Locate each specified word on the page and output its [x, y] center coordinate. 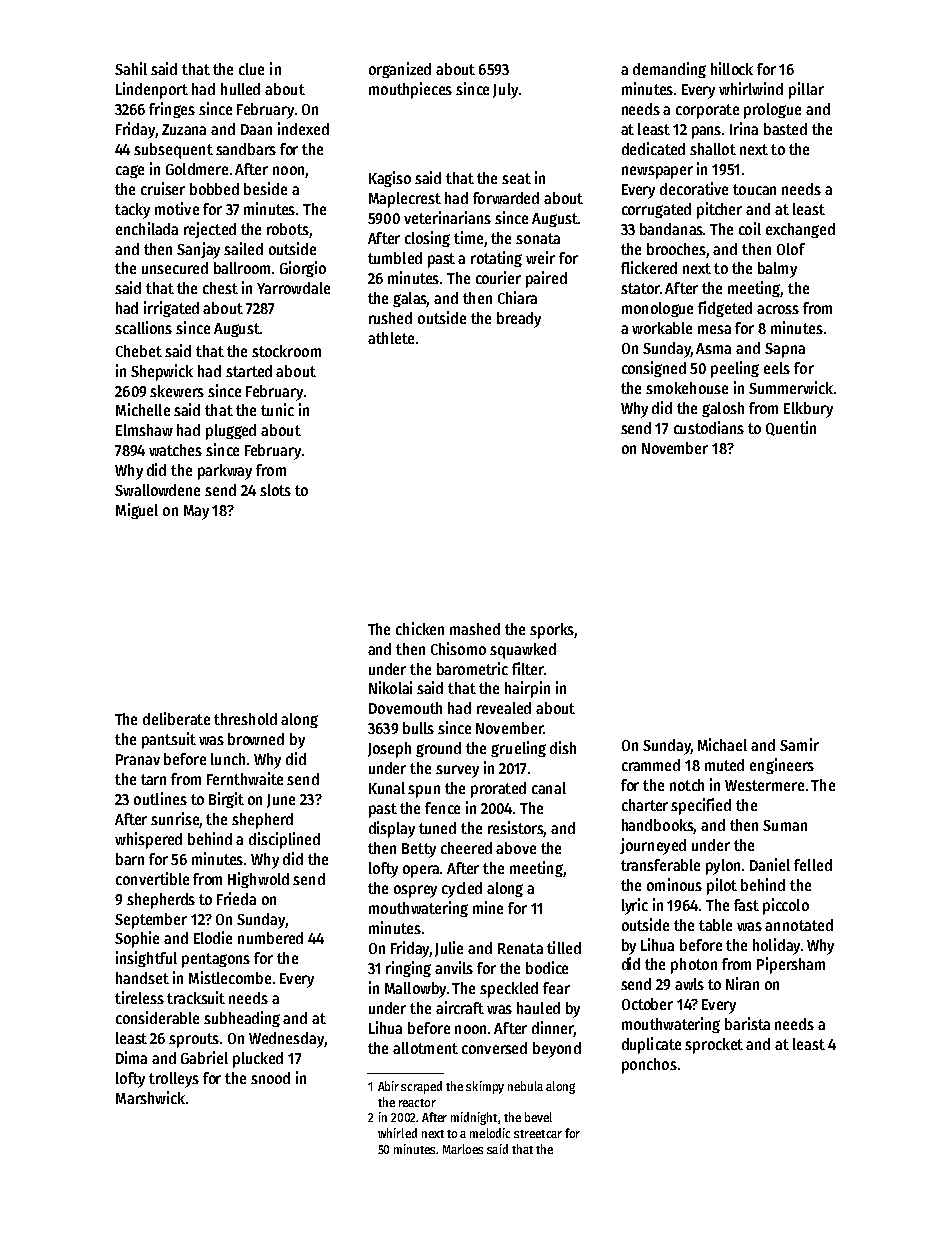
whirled [397, 1133]
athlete [391, 338]
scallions [143, 327]
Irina [744, 128]
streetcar [538, 1134]
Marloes [463, 1149]
